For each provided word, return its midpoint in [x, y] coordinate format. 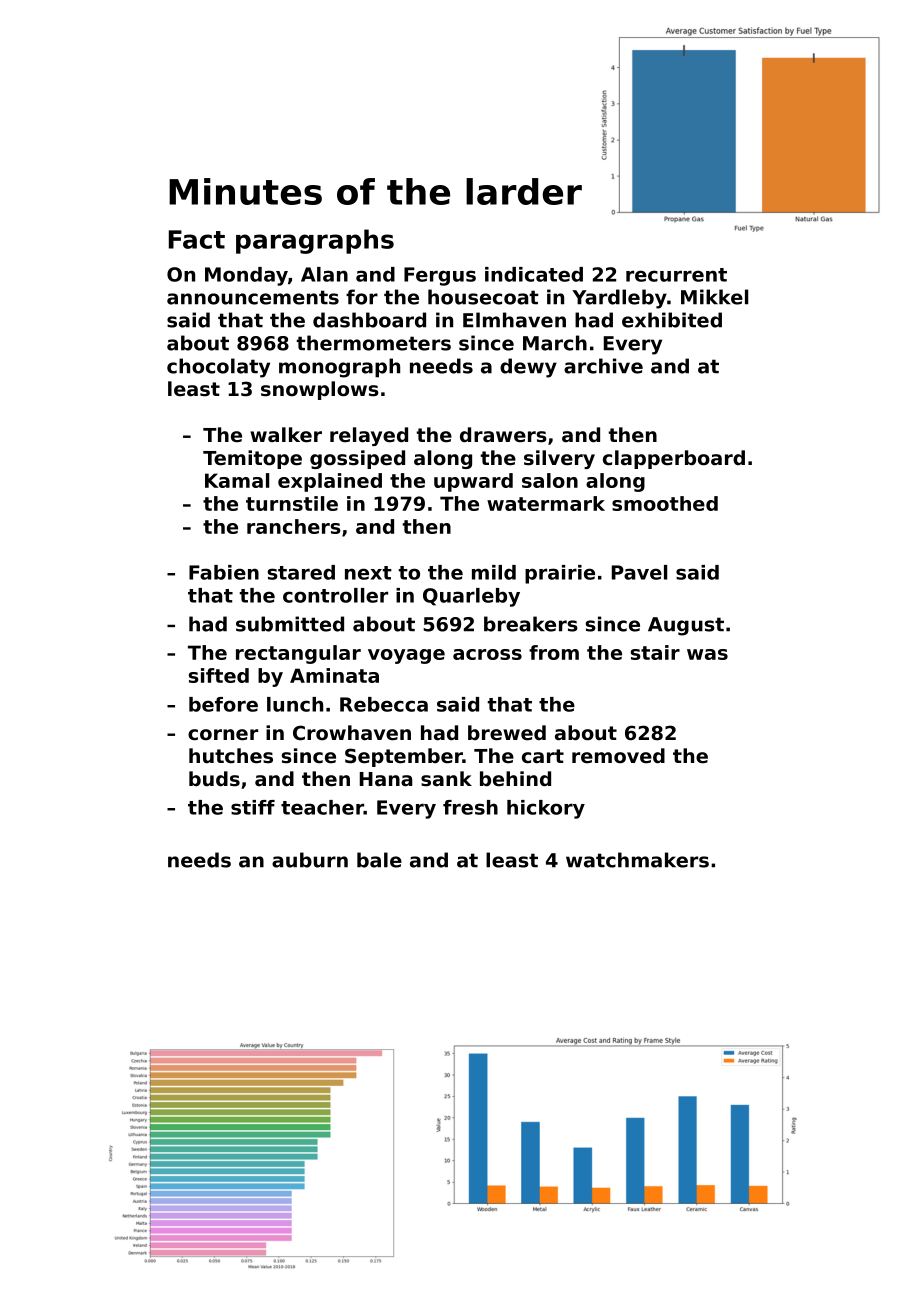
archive [603, 366]
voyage [406, 656]
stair [655, 652]
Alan [324, 274]
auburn [310, 860]
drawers [503, 435]
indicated [534, 274]
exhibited [672, 320]
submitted [290, 624]
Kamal [237, 480]
